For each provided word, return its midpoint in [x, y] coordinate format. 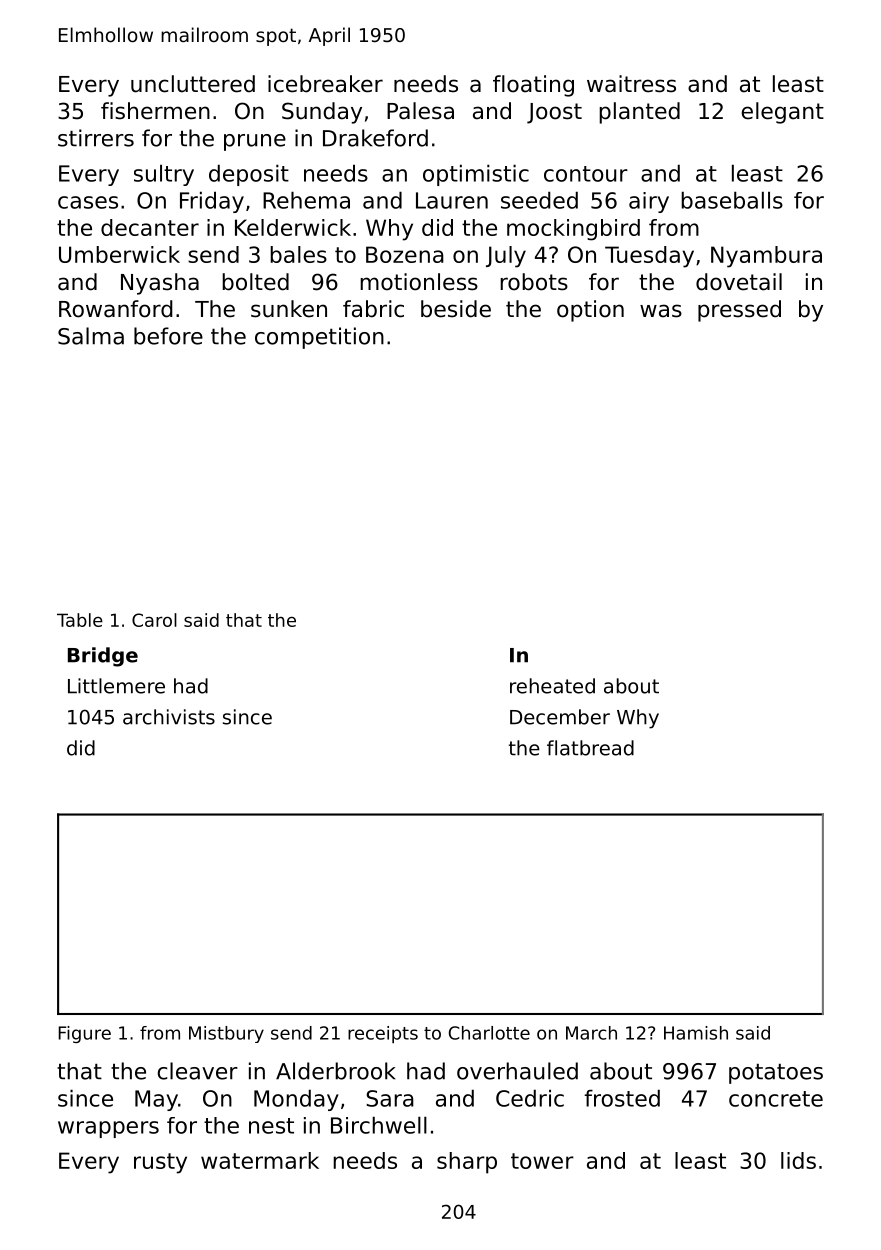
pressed [739, 311]
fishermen [155, 111]
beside [456, 309]
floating [533, 86]
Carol [154, 620]
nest [271, 1126]
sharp [467, 1163]
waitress [631, 84]
